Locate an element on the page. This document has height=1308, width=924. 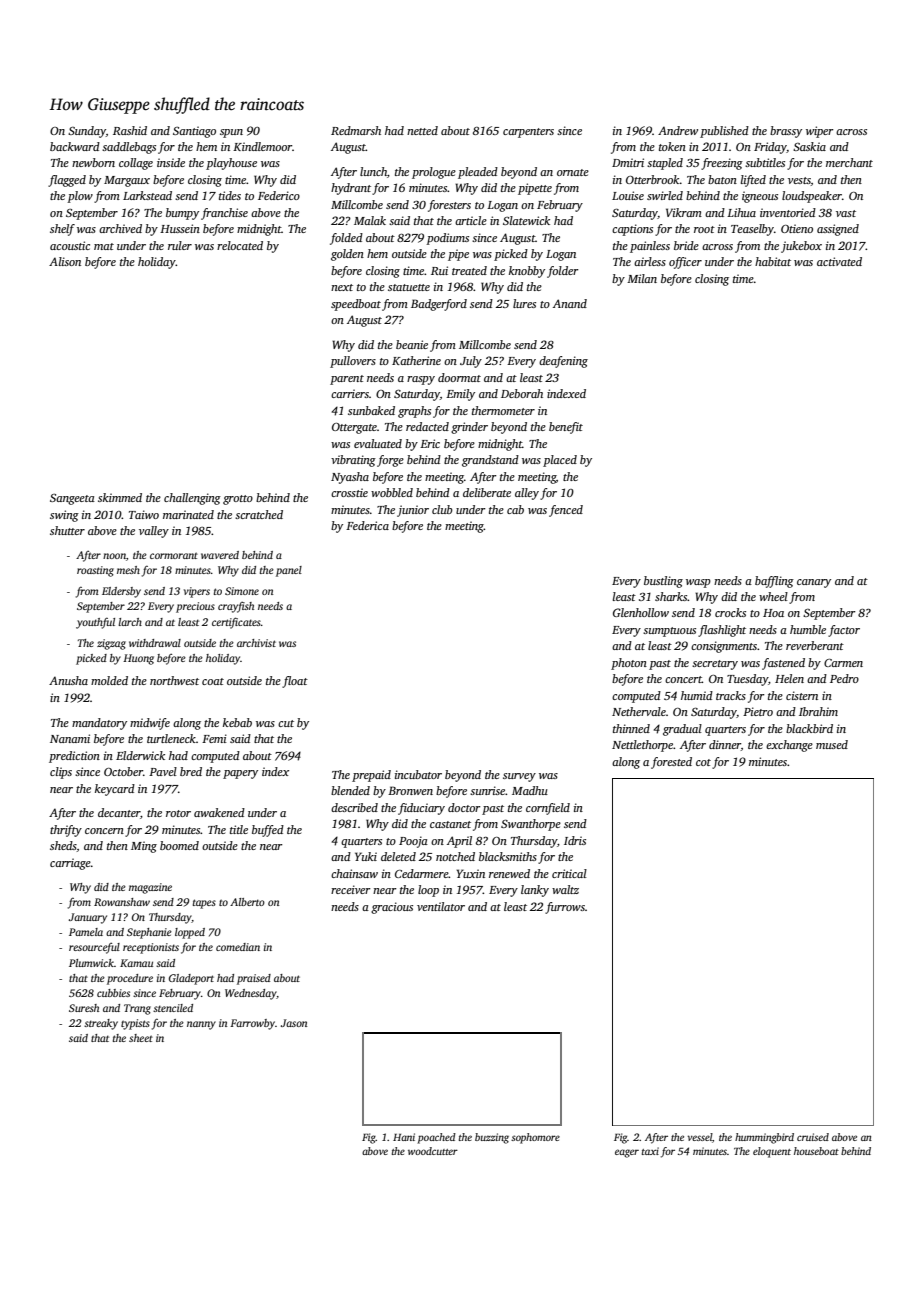
challenging is located at coordinates (192, 499).
